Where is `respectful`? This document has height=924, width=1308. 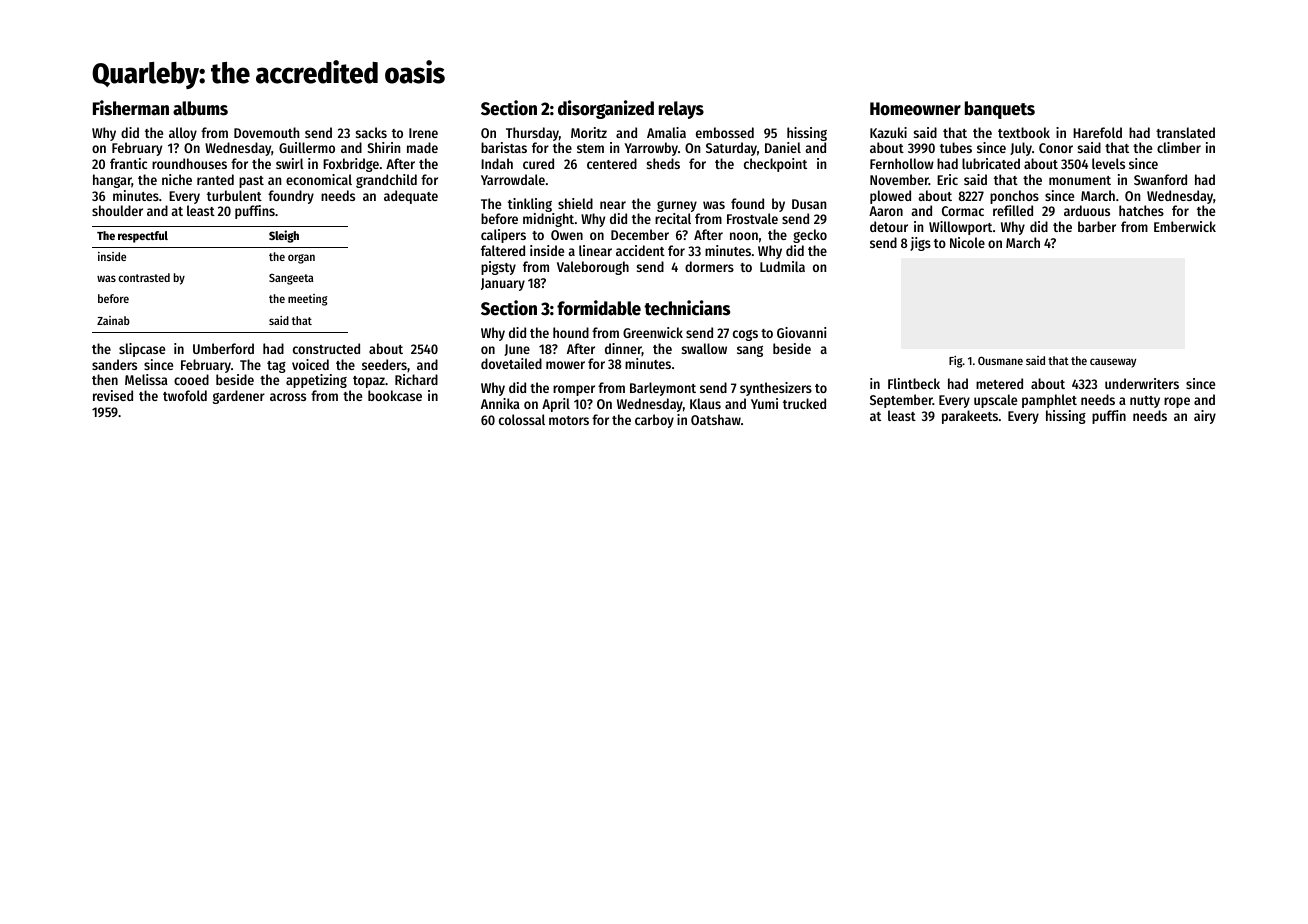
respectful is located at coordinates (143, 237).
